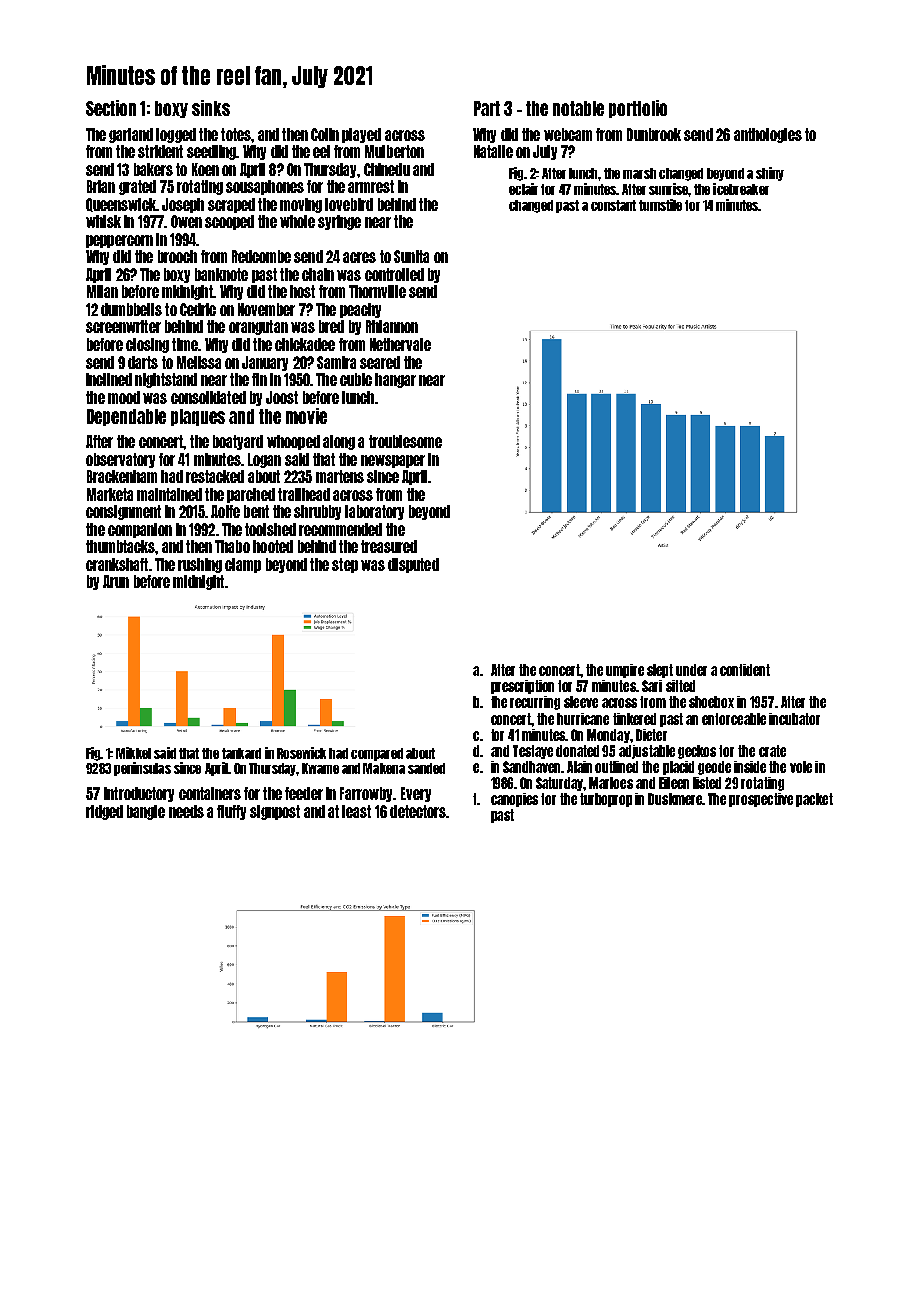  I want to click on Nethervale, so click(400, 344).
